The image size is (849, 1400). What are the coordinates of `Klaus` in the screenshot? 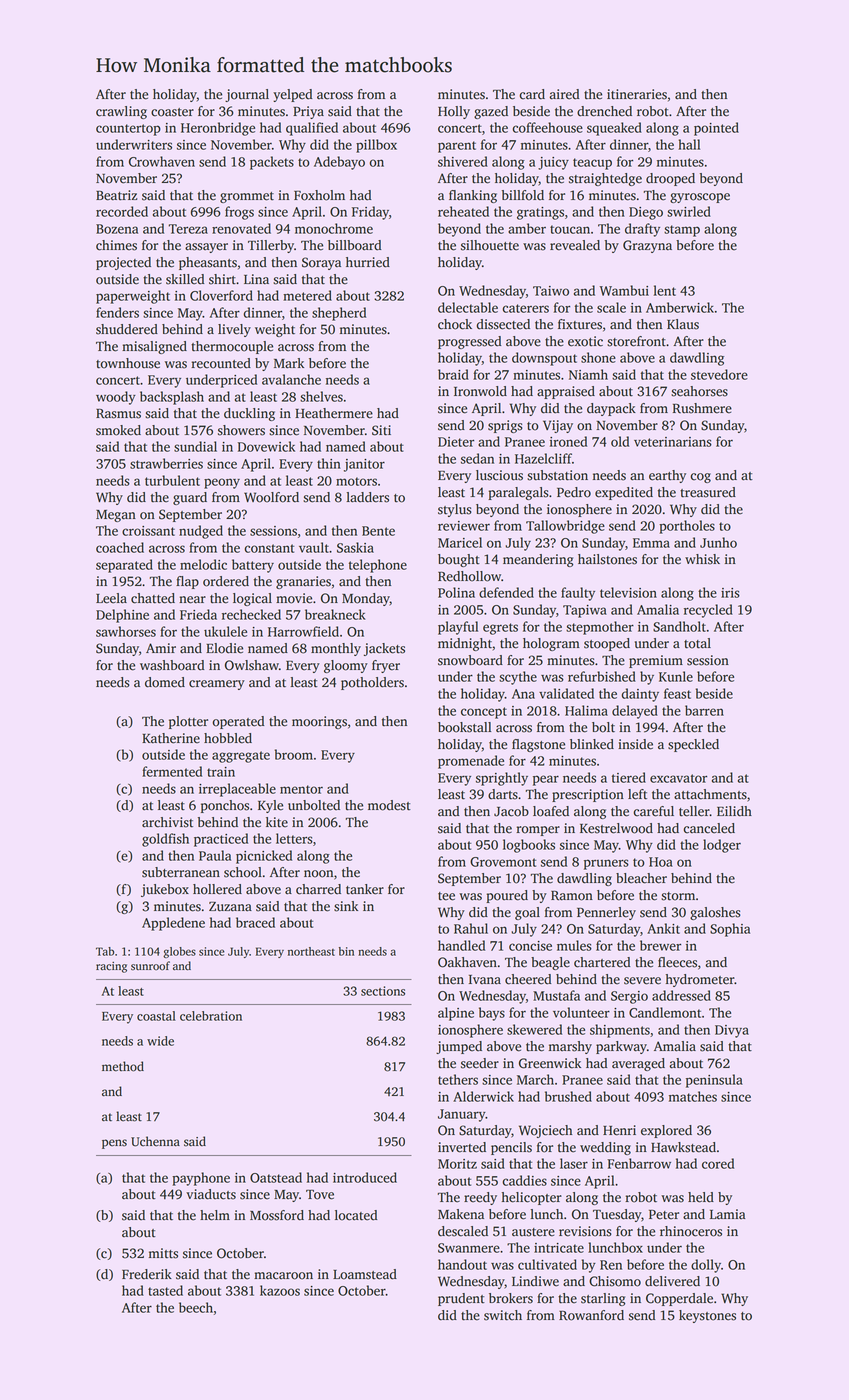 It's located at (683, 324).
